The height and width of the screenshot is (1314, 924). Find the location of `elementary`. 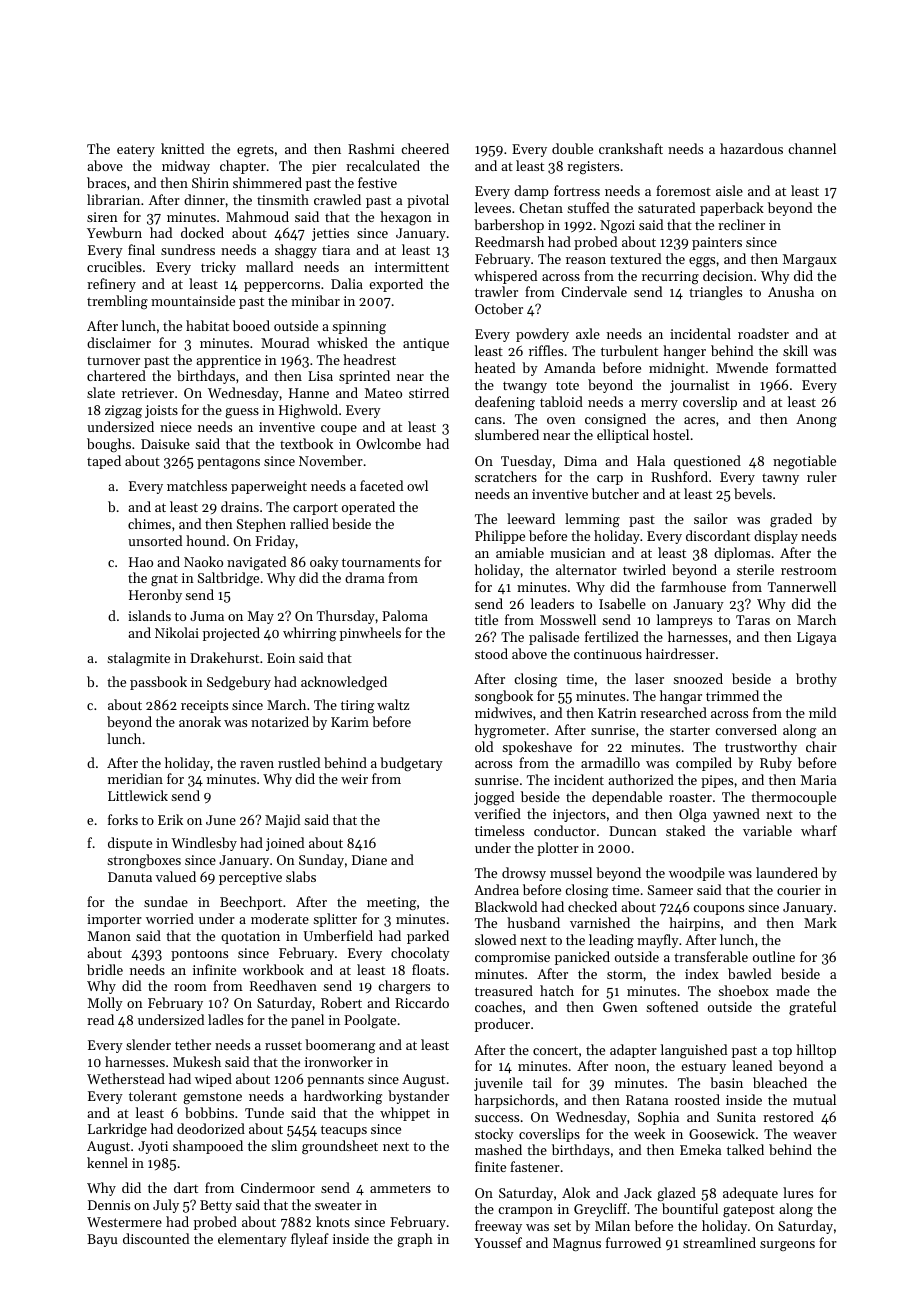

elementary is located at coordinates (252, 1240).
